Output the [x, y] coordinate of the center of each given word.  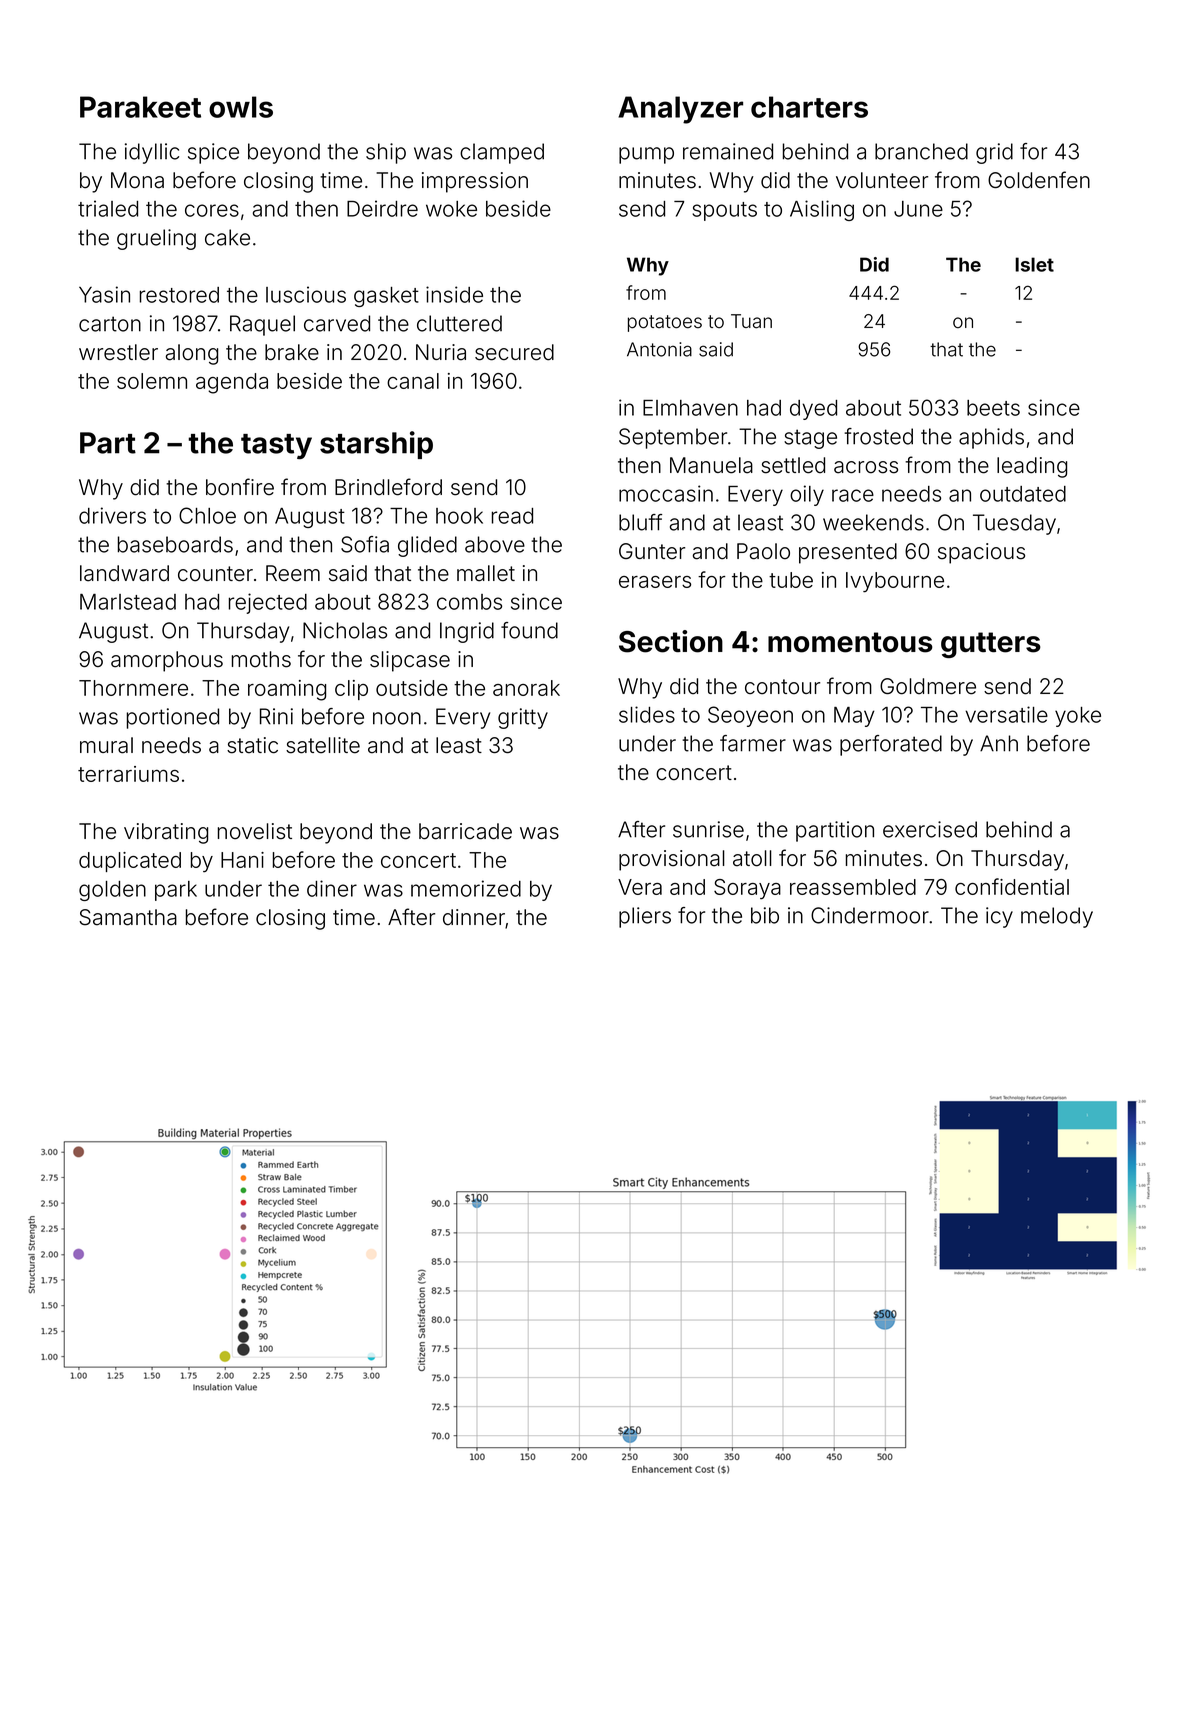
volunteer [882, 180]
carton [110, 324]
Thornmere [133, 688]
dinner [474, 917]
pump [646, 155]
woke [451, 209]
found [529, 630]
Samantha [128, 917]
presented [848, 553]
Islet [1034, 264]
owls [241, 107]
